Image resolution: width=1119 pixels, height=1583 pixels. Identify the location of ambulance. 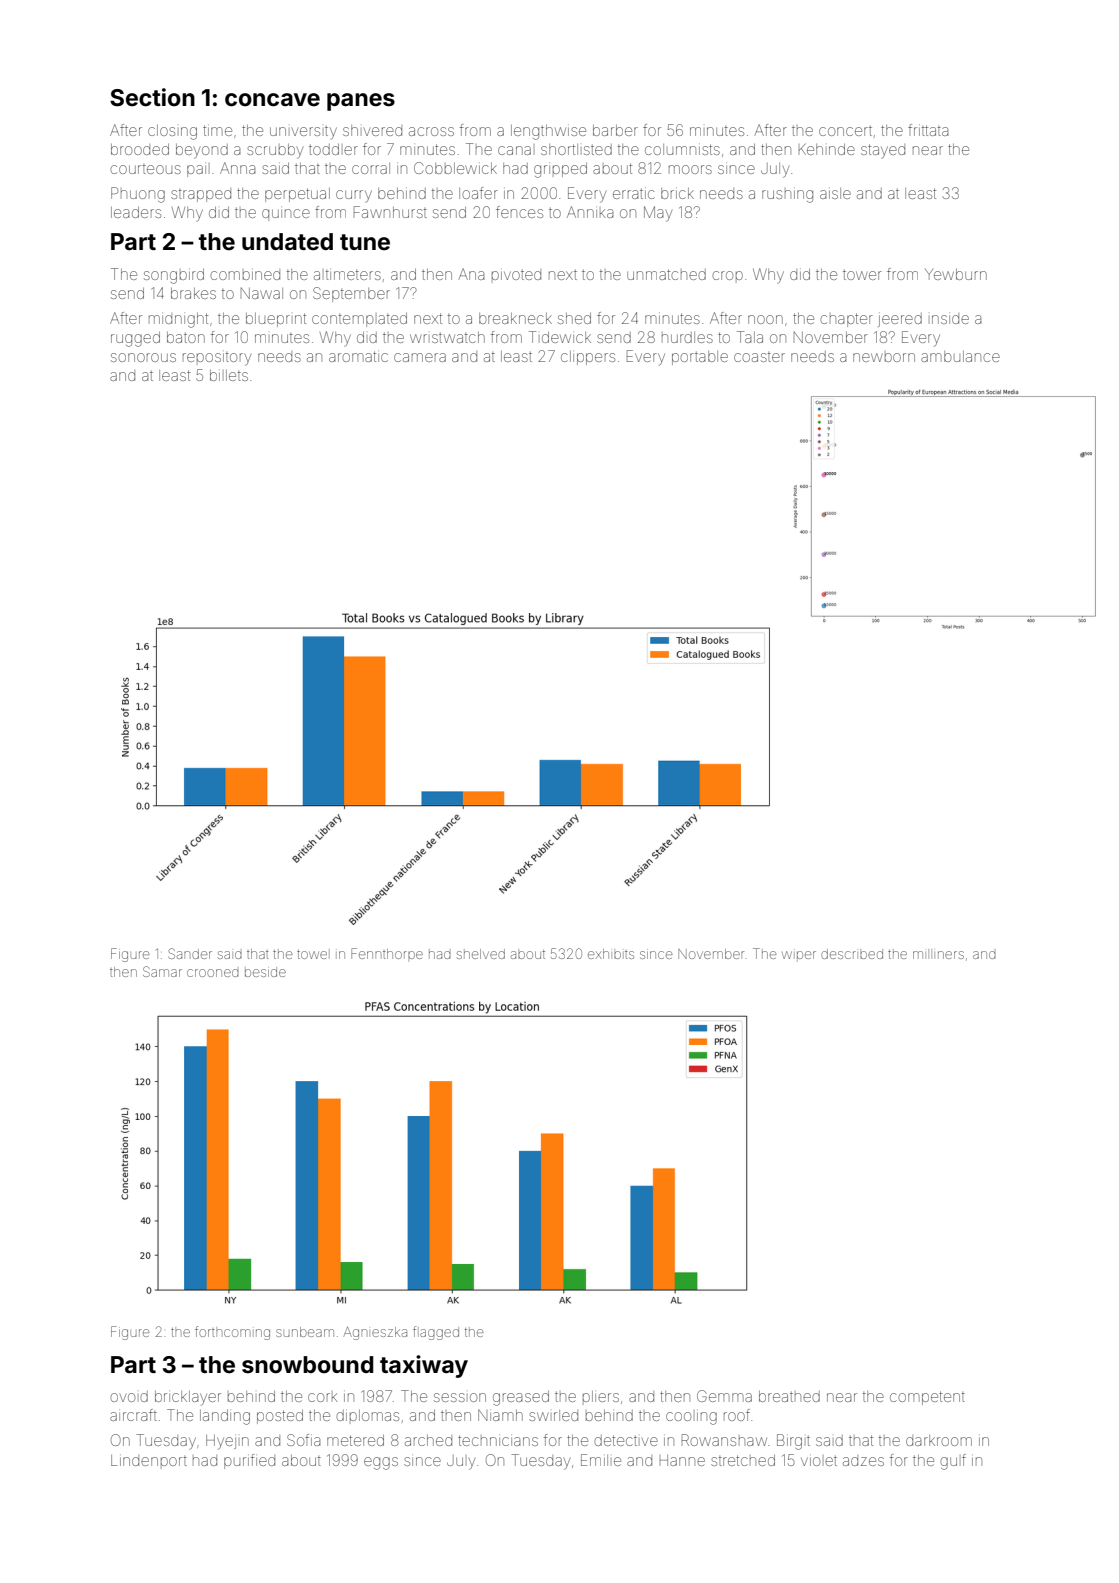
(960, 356).
